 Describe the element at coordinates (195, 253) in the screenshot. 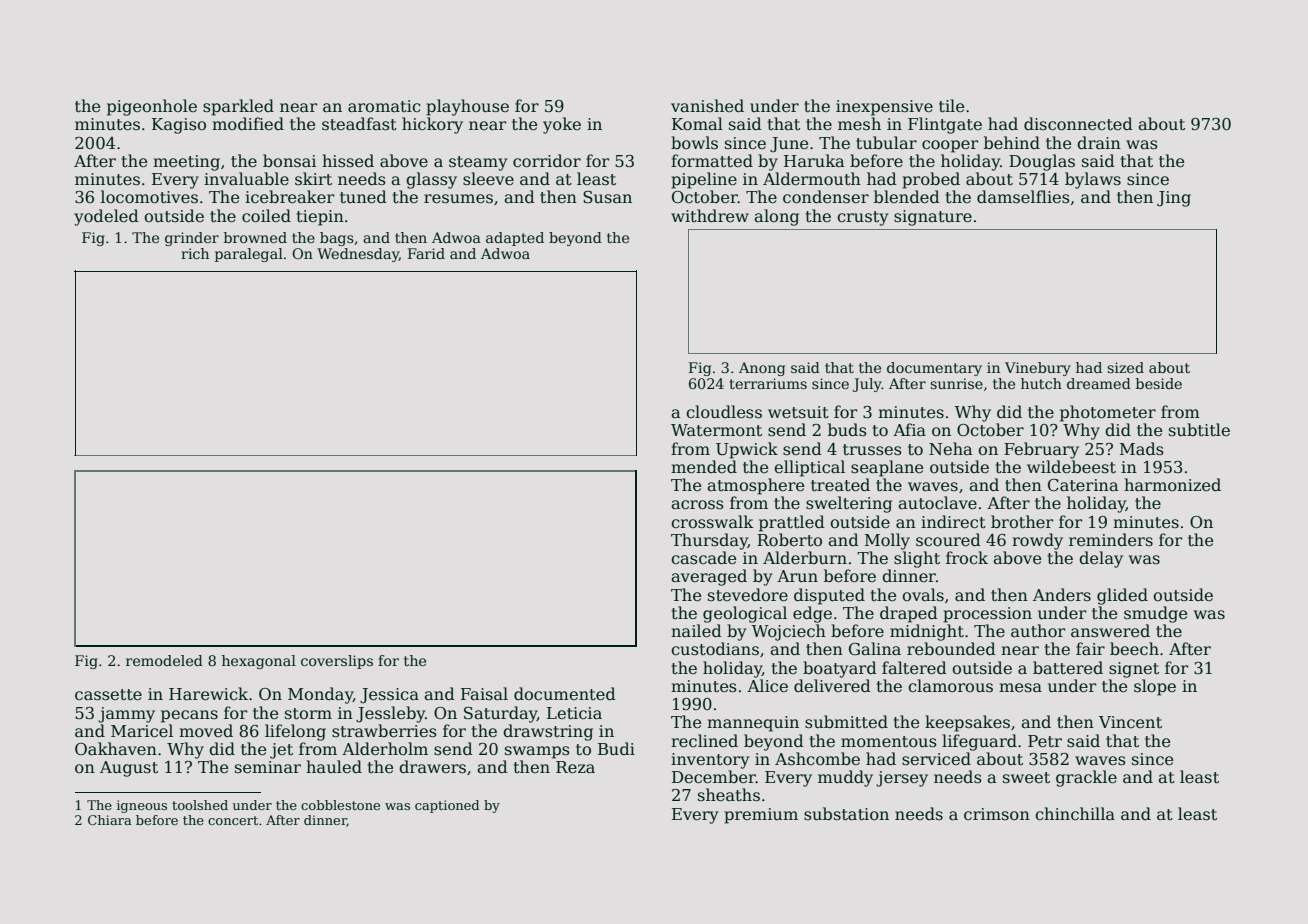

I see `rich` at that location.
